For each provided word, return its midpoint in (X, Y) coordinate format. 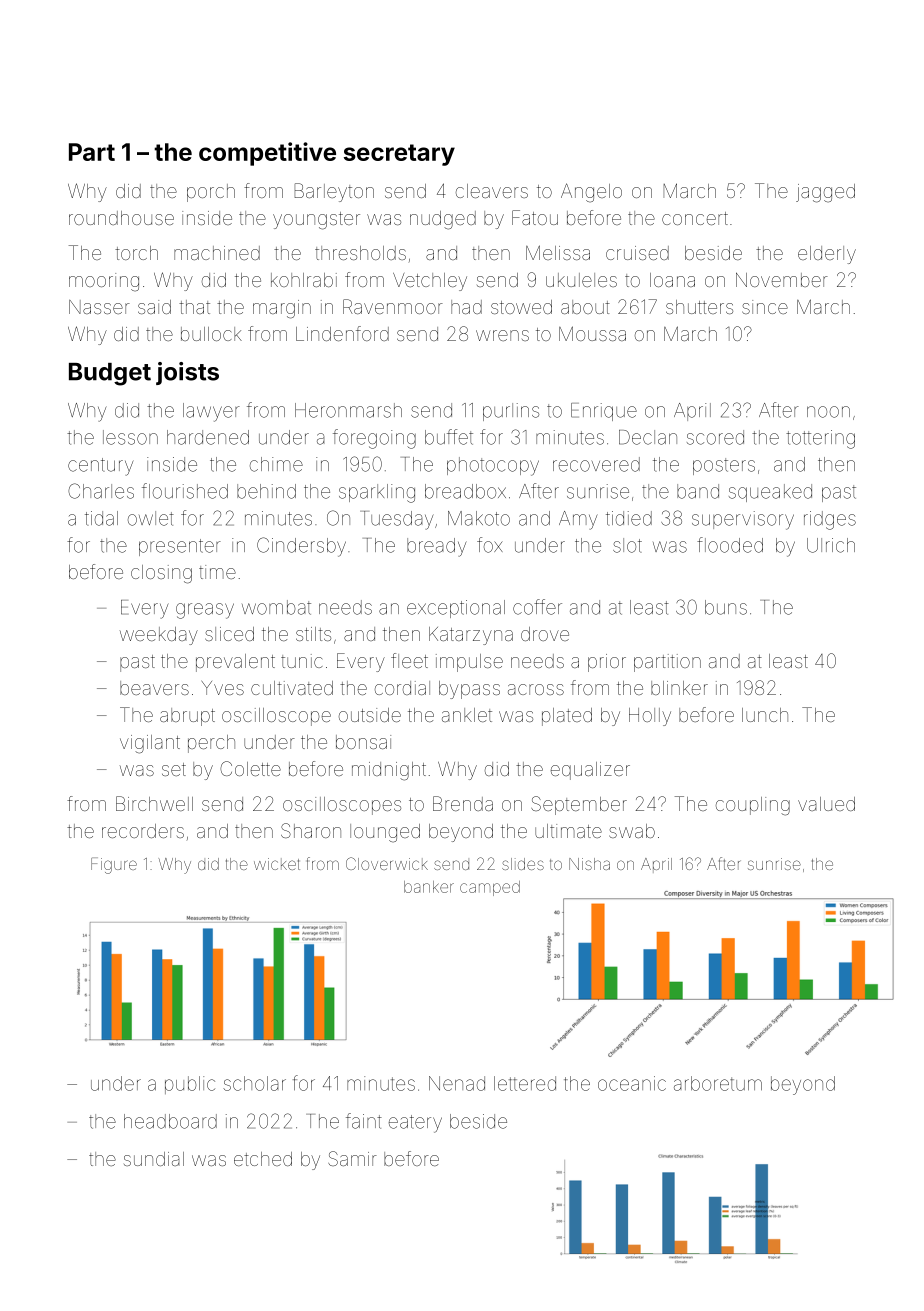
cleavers (492, 191)
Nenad (457, 1083)
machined (217, 253)
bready (437, 547)
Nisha (589, 864)
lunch (765, 715)
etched (263, 1159)
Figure (114, 865)
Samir (352, 1158)
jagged (825, 193)
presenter (180, 547)
